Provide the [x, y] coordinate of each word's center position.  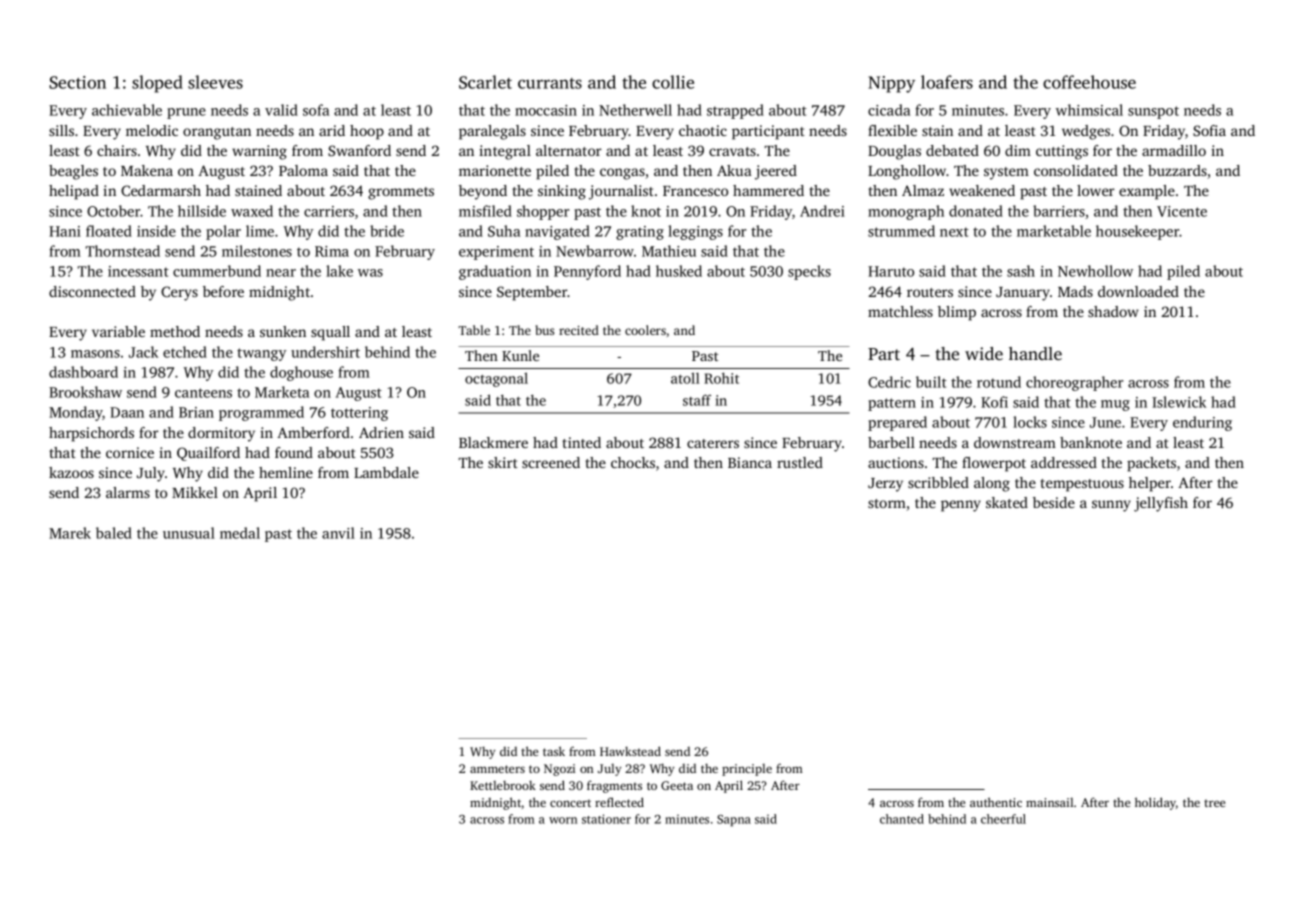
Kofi [994, 402]
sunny [1111, 506]
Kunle [520, 355]
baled [114, 533]
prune [186, 113]
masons [95, 354]
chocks [633, 462]
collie [673, 82]
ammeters [497, 769]
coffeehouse [1089, 82]
